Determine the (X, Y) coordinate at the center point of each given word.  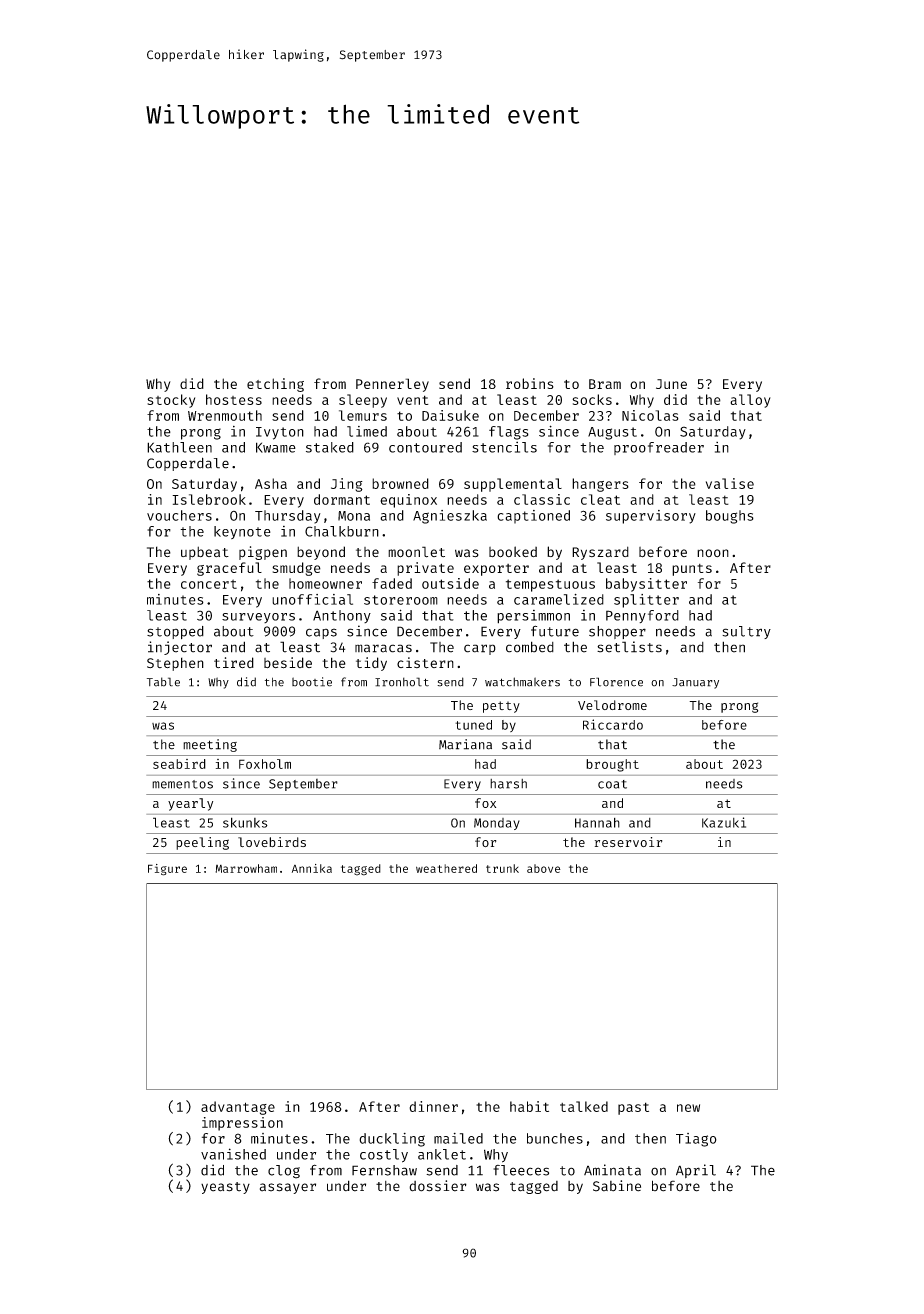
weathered (446, 868)
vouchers (179, 515)
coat (612, 784)
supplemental (513, 485)
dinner (433, 1106)
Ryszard (600, 553)
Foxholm (265, 764)
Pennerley (392, 385)
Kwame (276, 447)
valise (730, 483)
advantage (238, 1108)
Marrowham (246, 868)
